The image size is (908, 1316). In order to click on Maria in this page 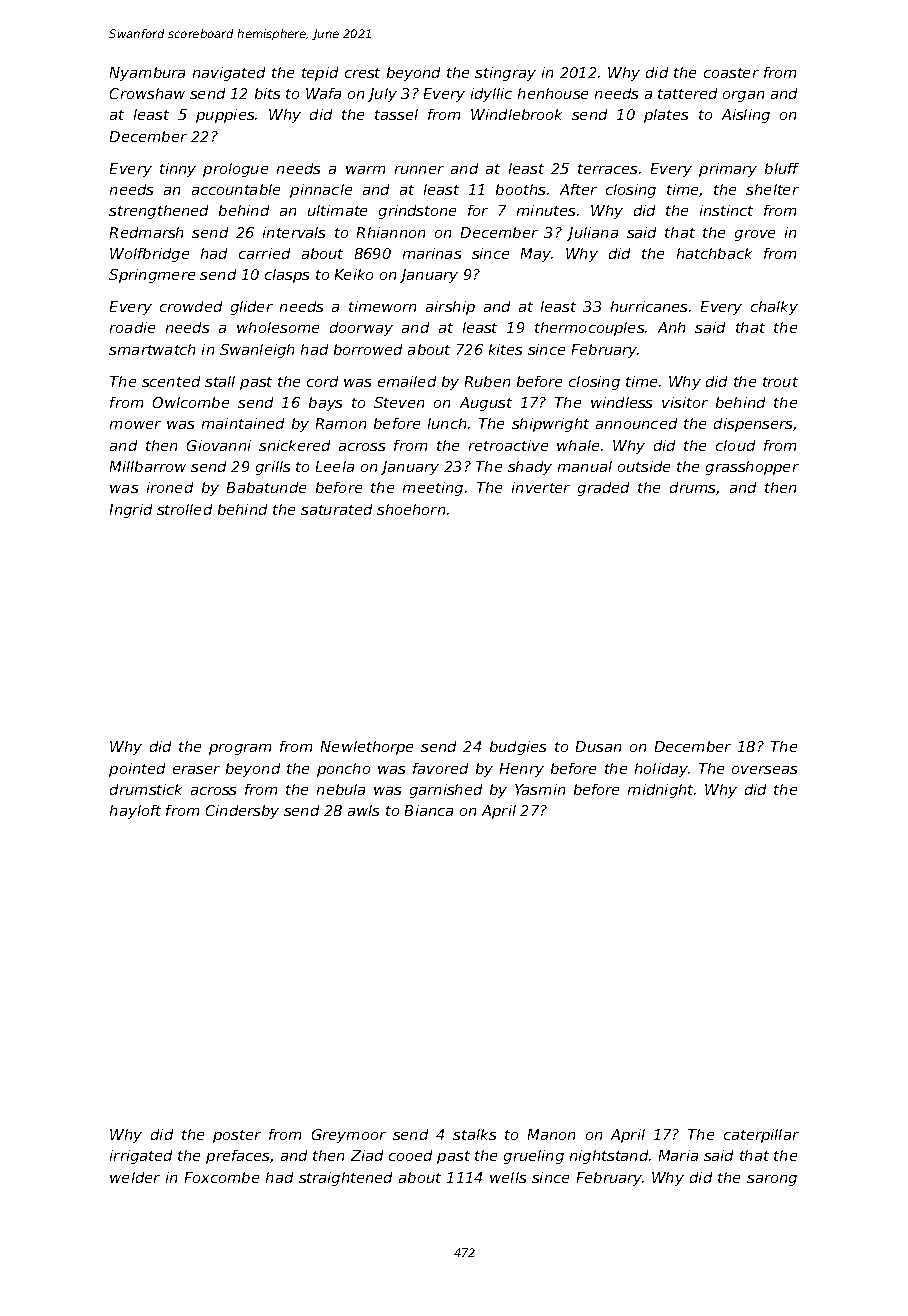, I will do `click(678, 1155)`.
